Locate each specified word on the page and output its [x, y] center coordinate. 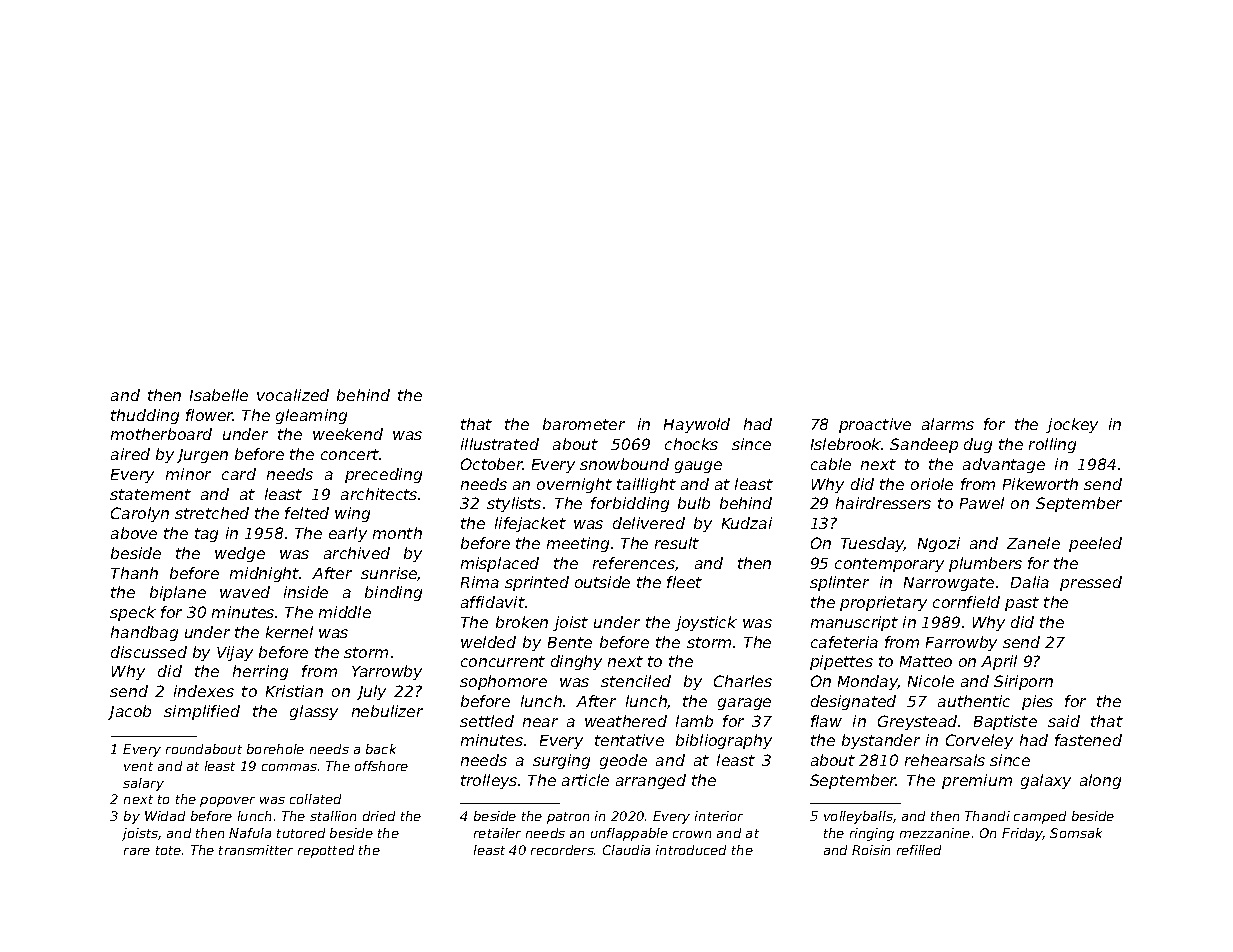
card [239, 474]
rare [137, 851]
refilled [919, 850]
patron [568, 818]
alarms [948, 424]
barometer [584, 424]
